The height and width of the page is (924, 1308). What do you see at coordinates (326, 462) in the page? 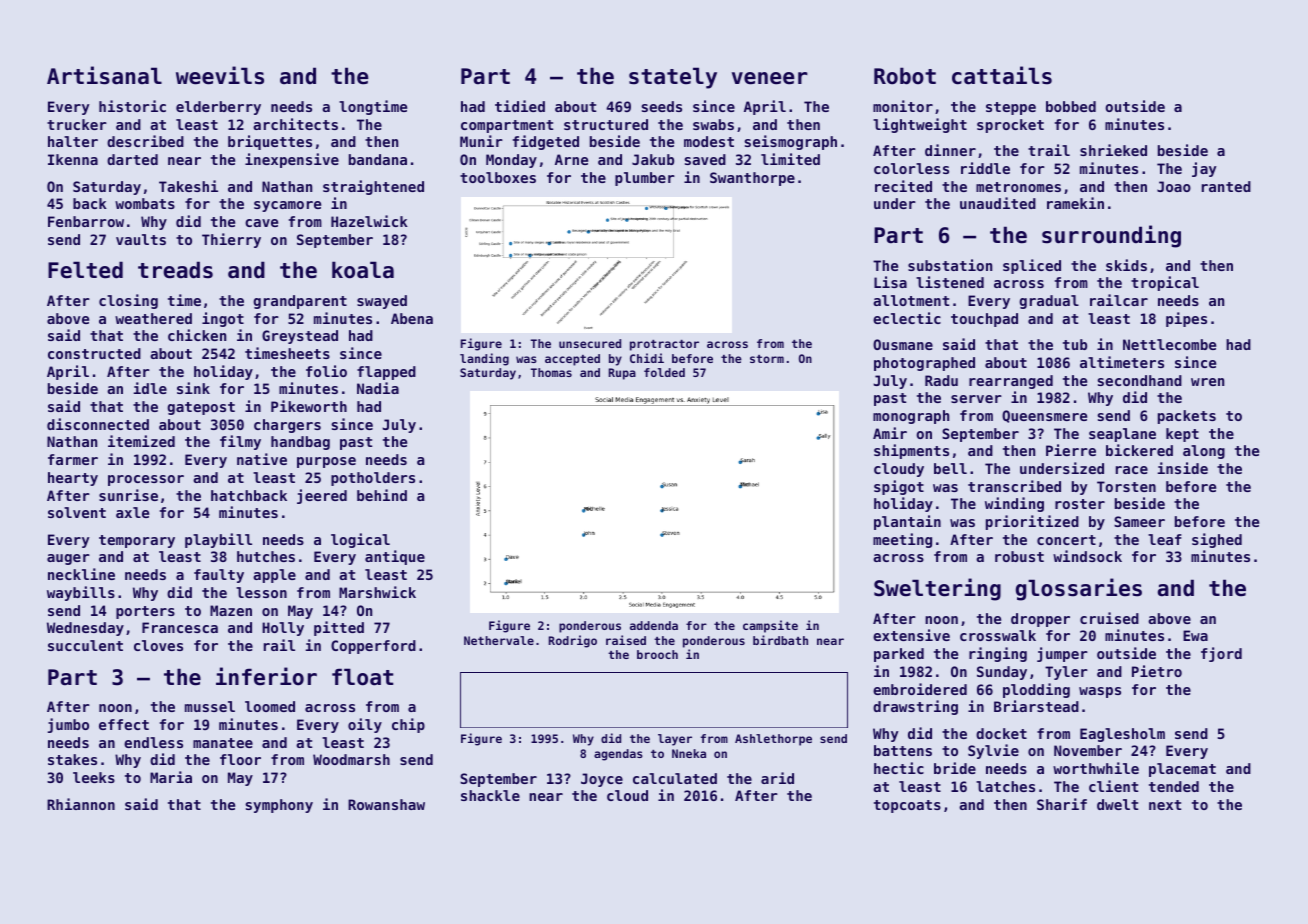
I see `purpose` at bounding box center [326, 462].
